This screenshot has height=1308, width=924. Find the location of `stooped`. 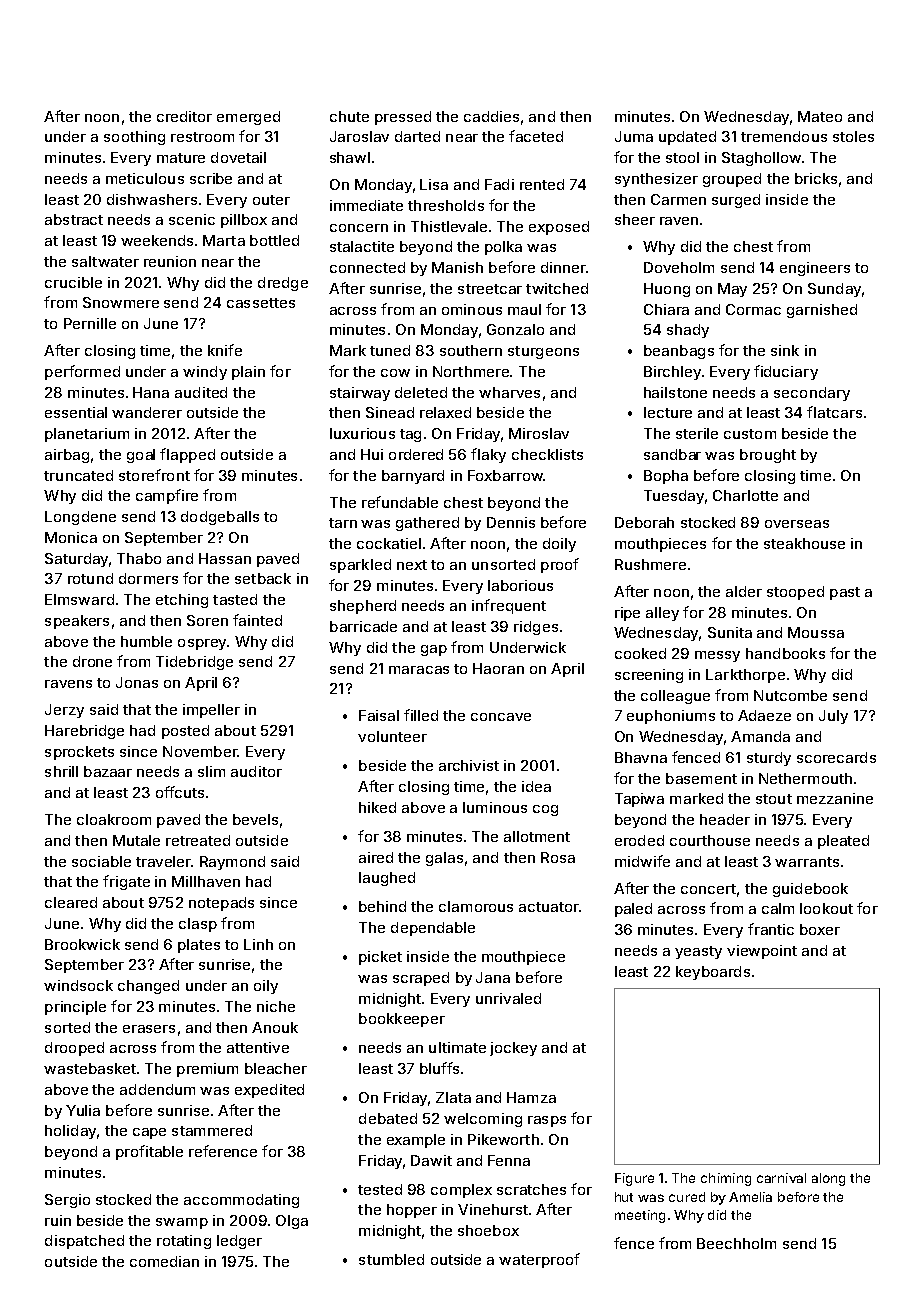

stooped is located at coordinates (795, 593).
